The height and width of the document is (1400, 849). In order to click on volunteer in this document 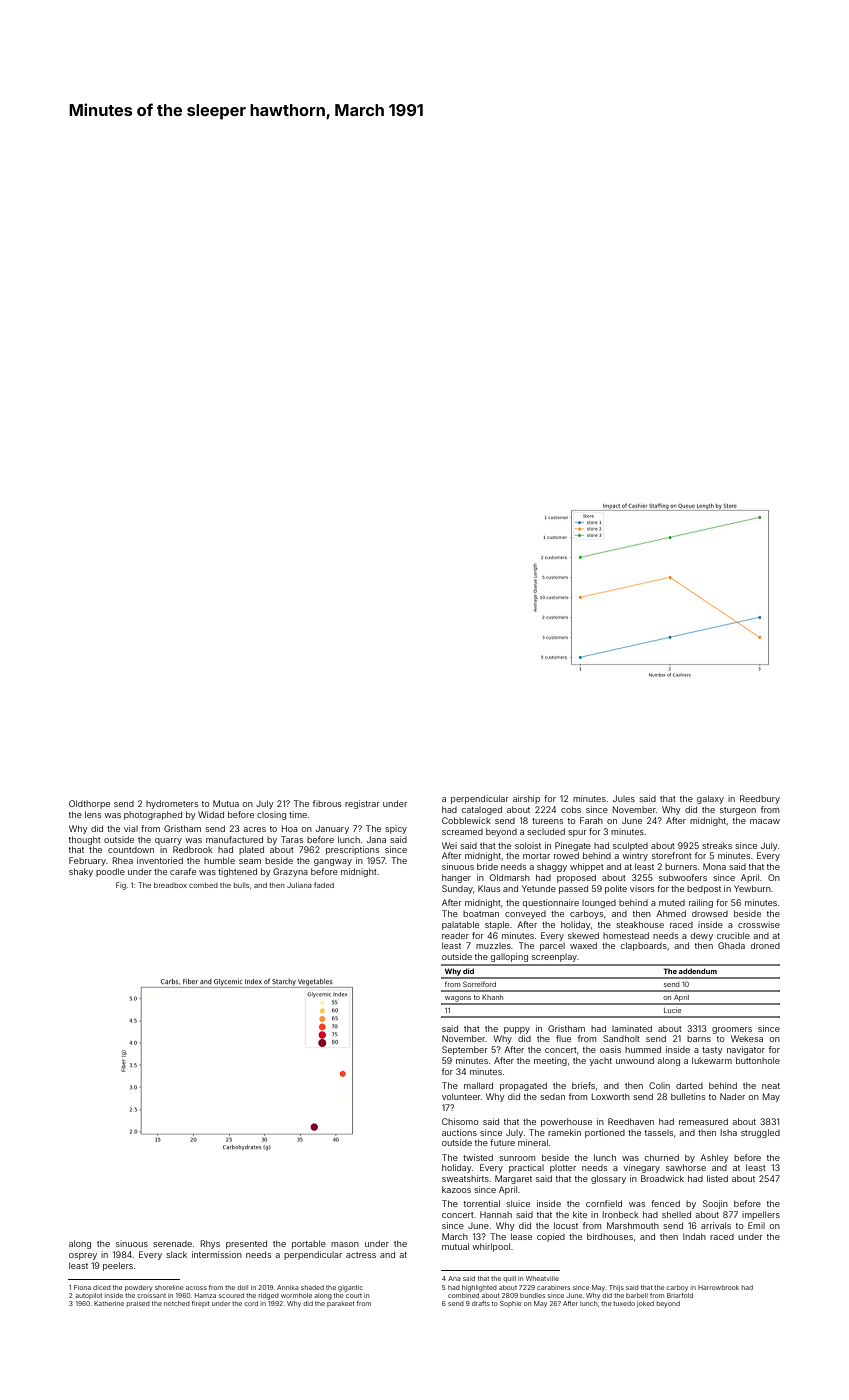, I will do `click(461, 1096)`.
